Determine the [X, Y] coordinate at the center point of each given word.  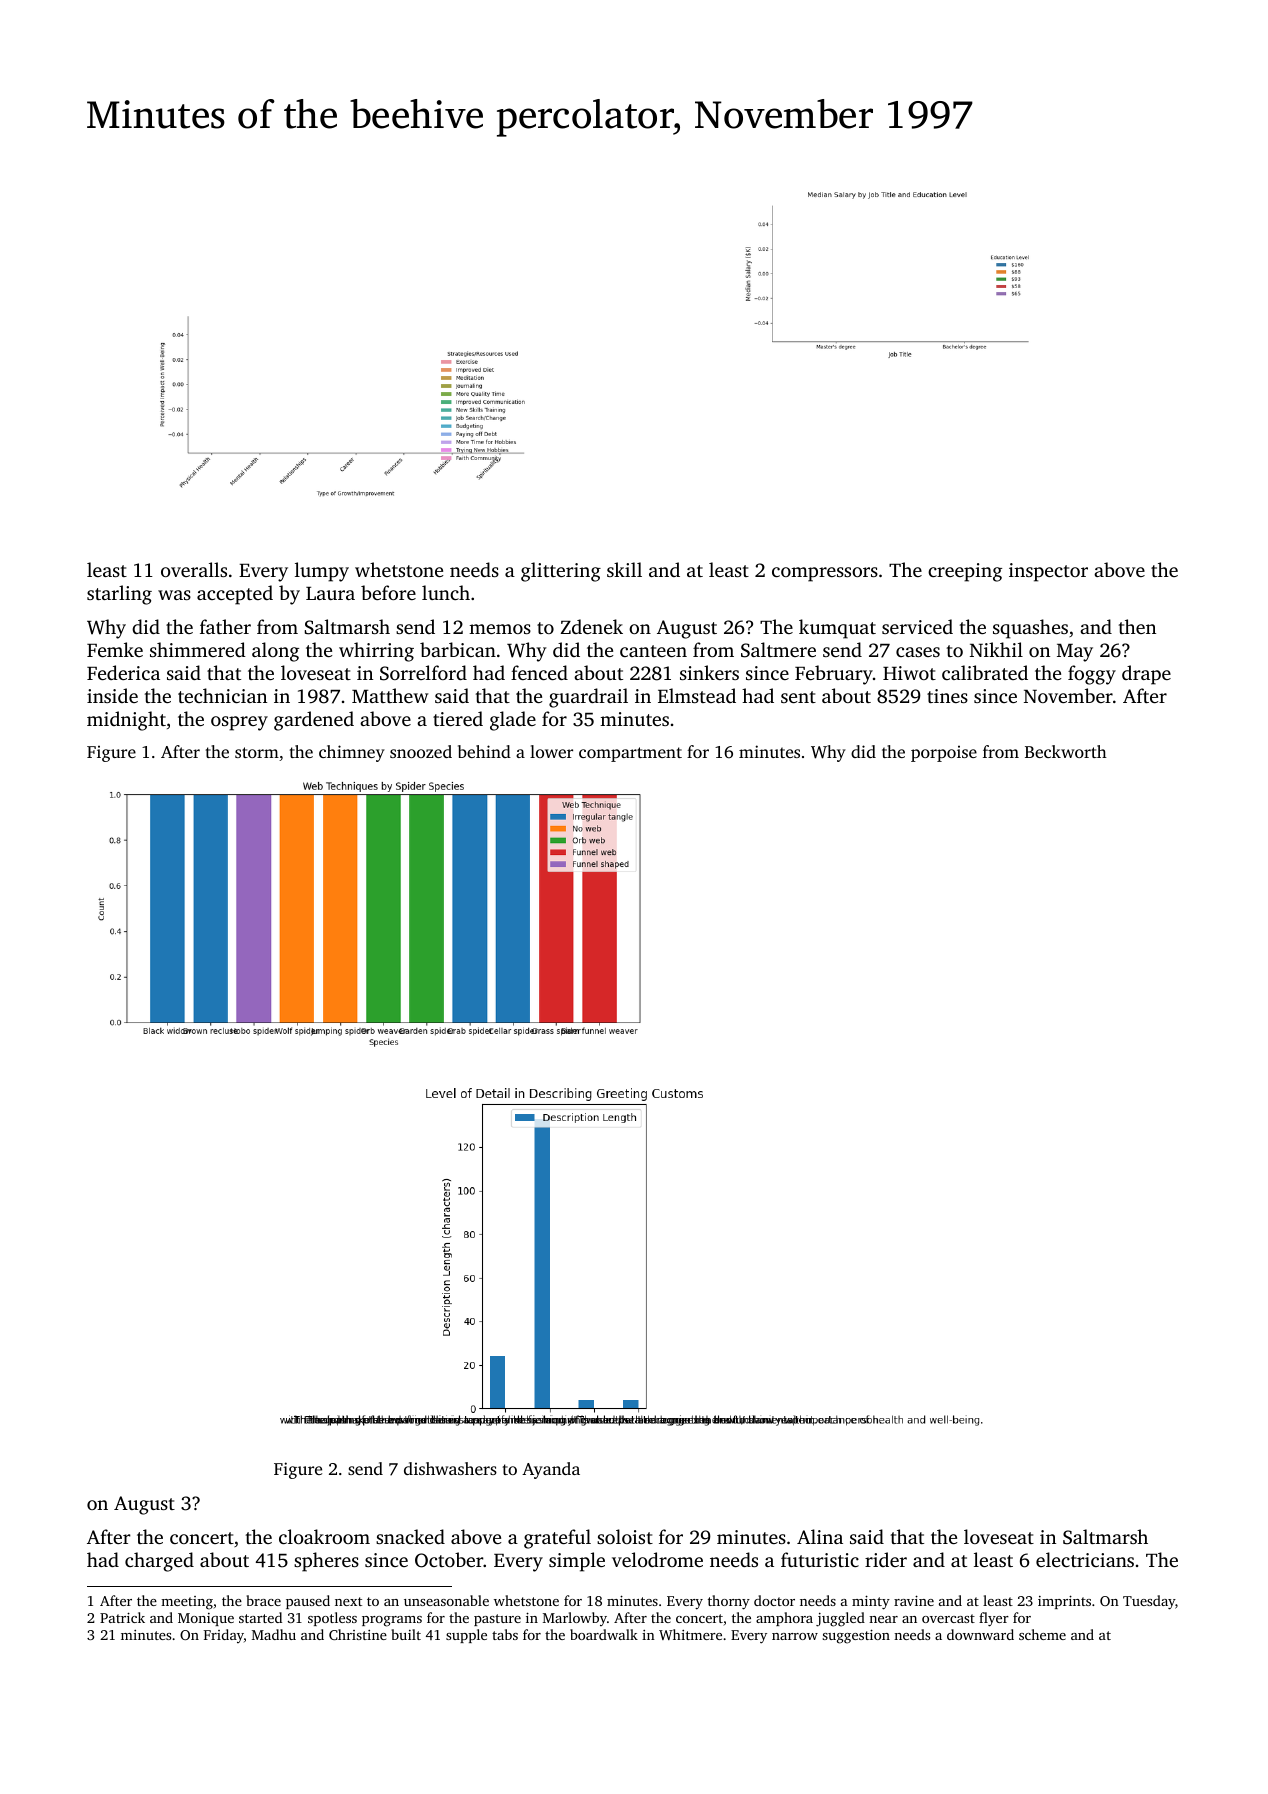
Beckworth [1066, 751]
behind [484, 751]
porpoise [944, 754]
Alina [820, 1536]
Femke [115, 649]
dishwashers [450, 1468]
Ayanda [551, 1470]
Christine [358, 1634]
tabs [505, 1634]
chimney [352, 753]
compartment [630, 754]
